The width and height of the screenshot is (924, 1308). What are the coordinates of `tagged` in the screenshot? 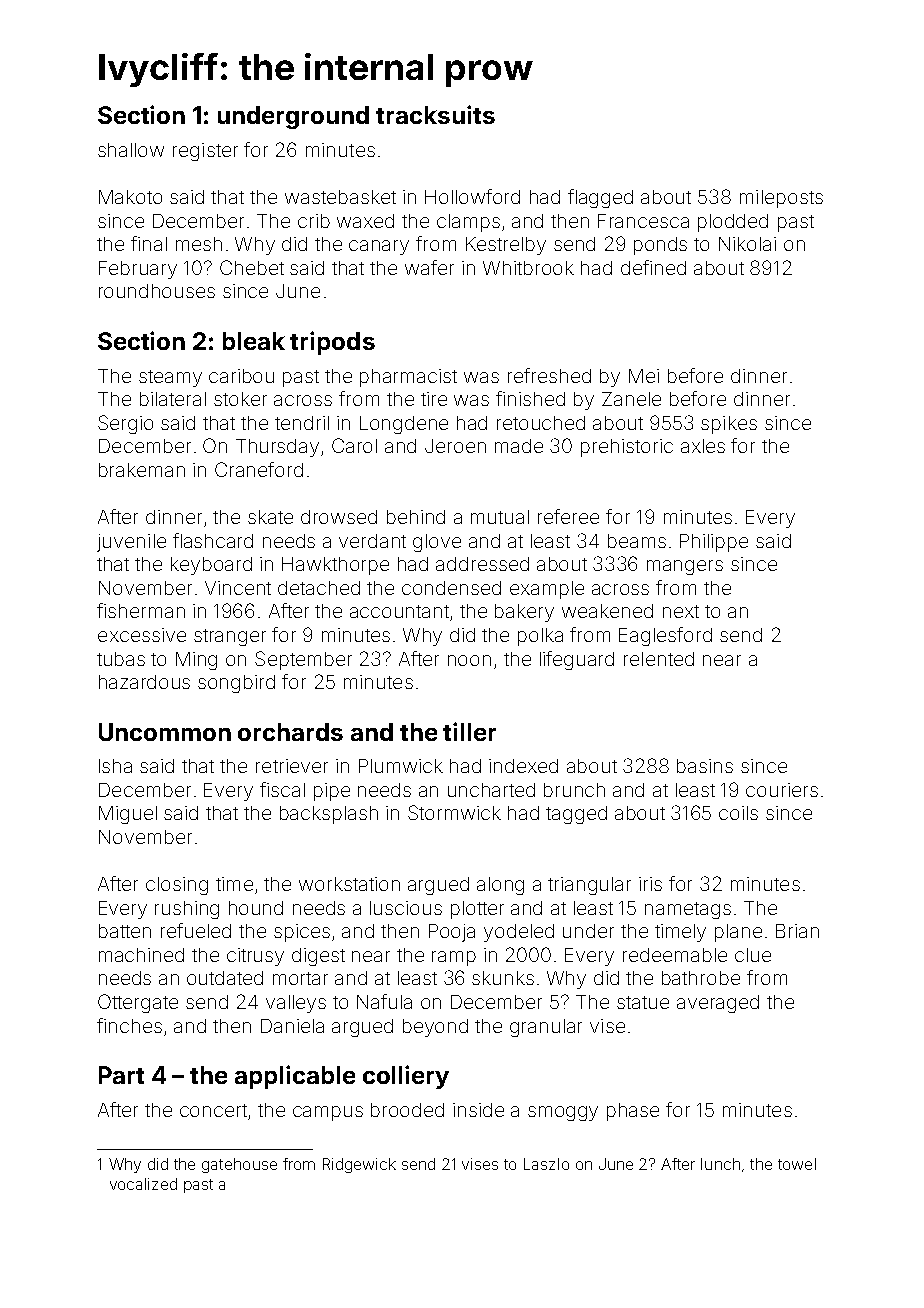 It's located at (576, 815).
